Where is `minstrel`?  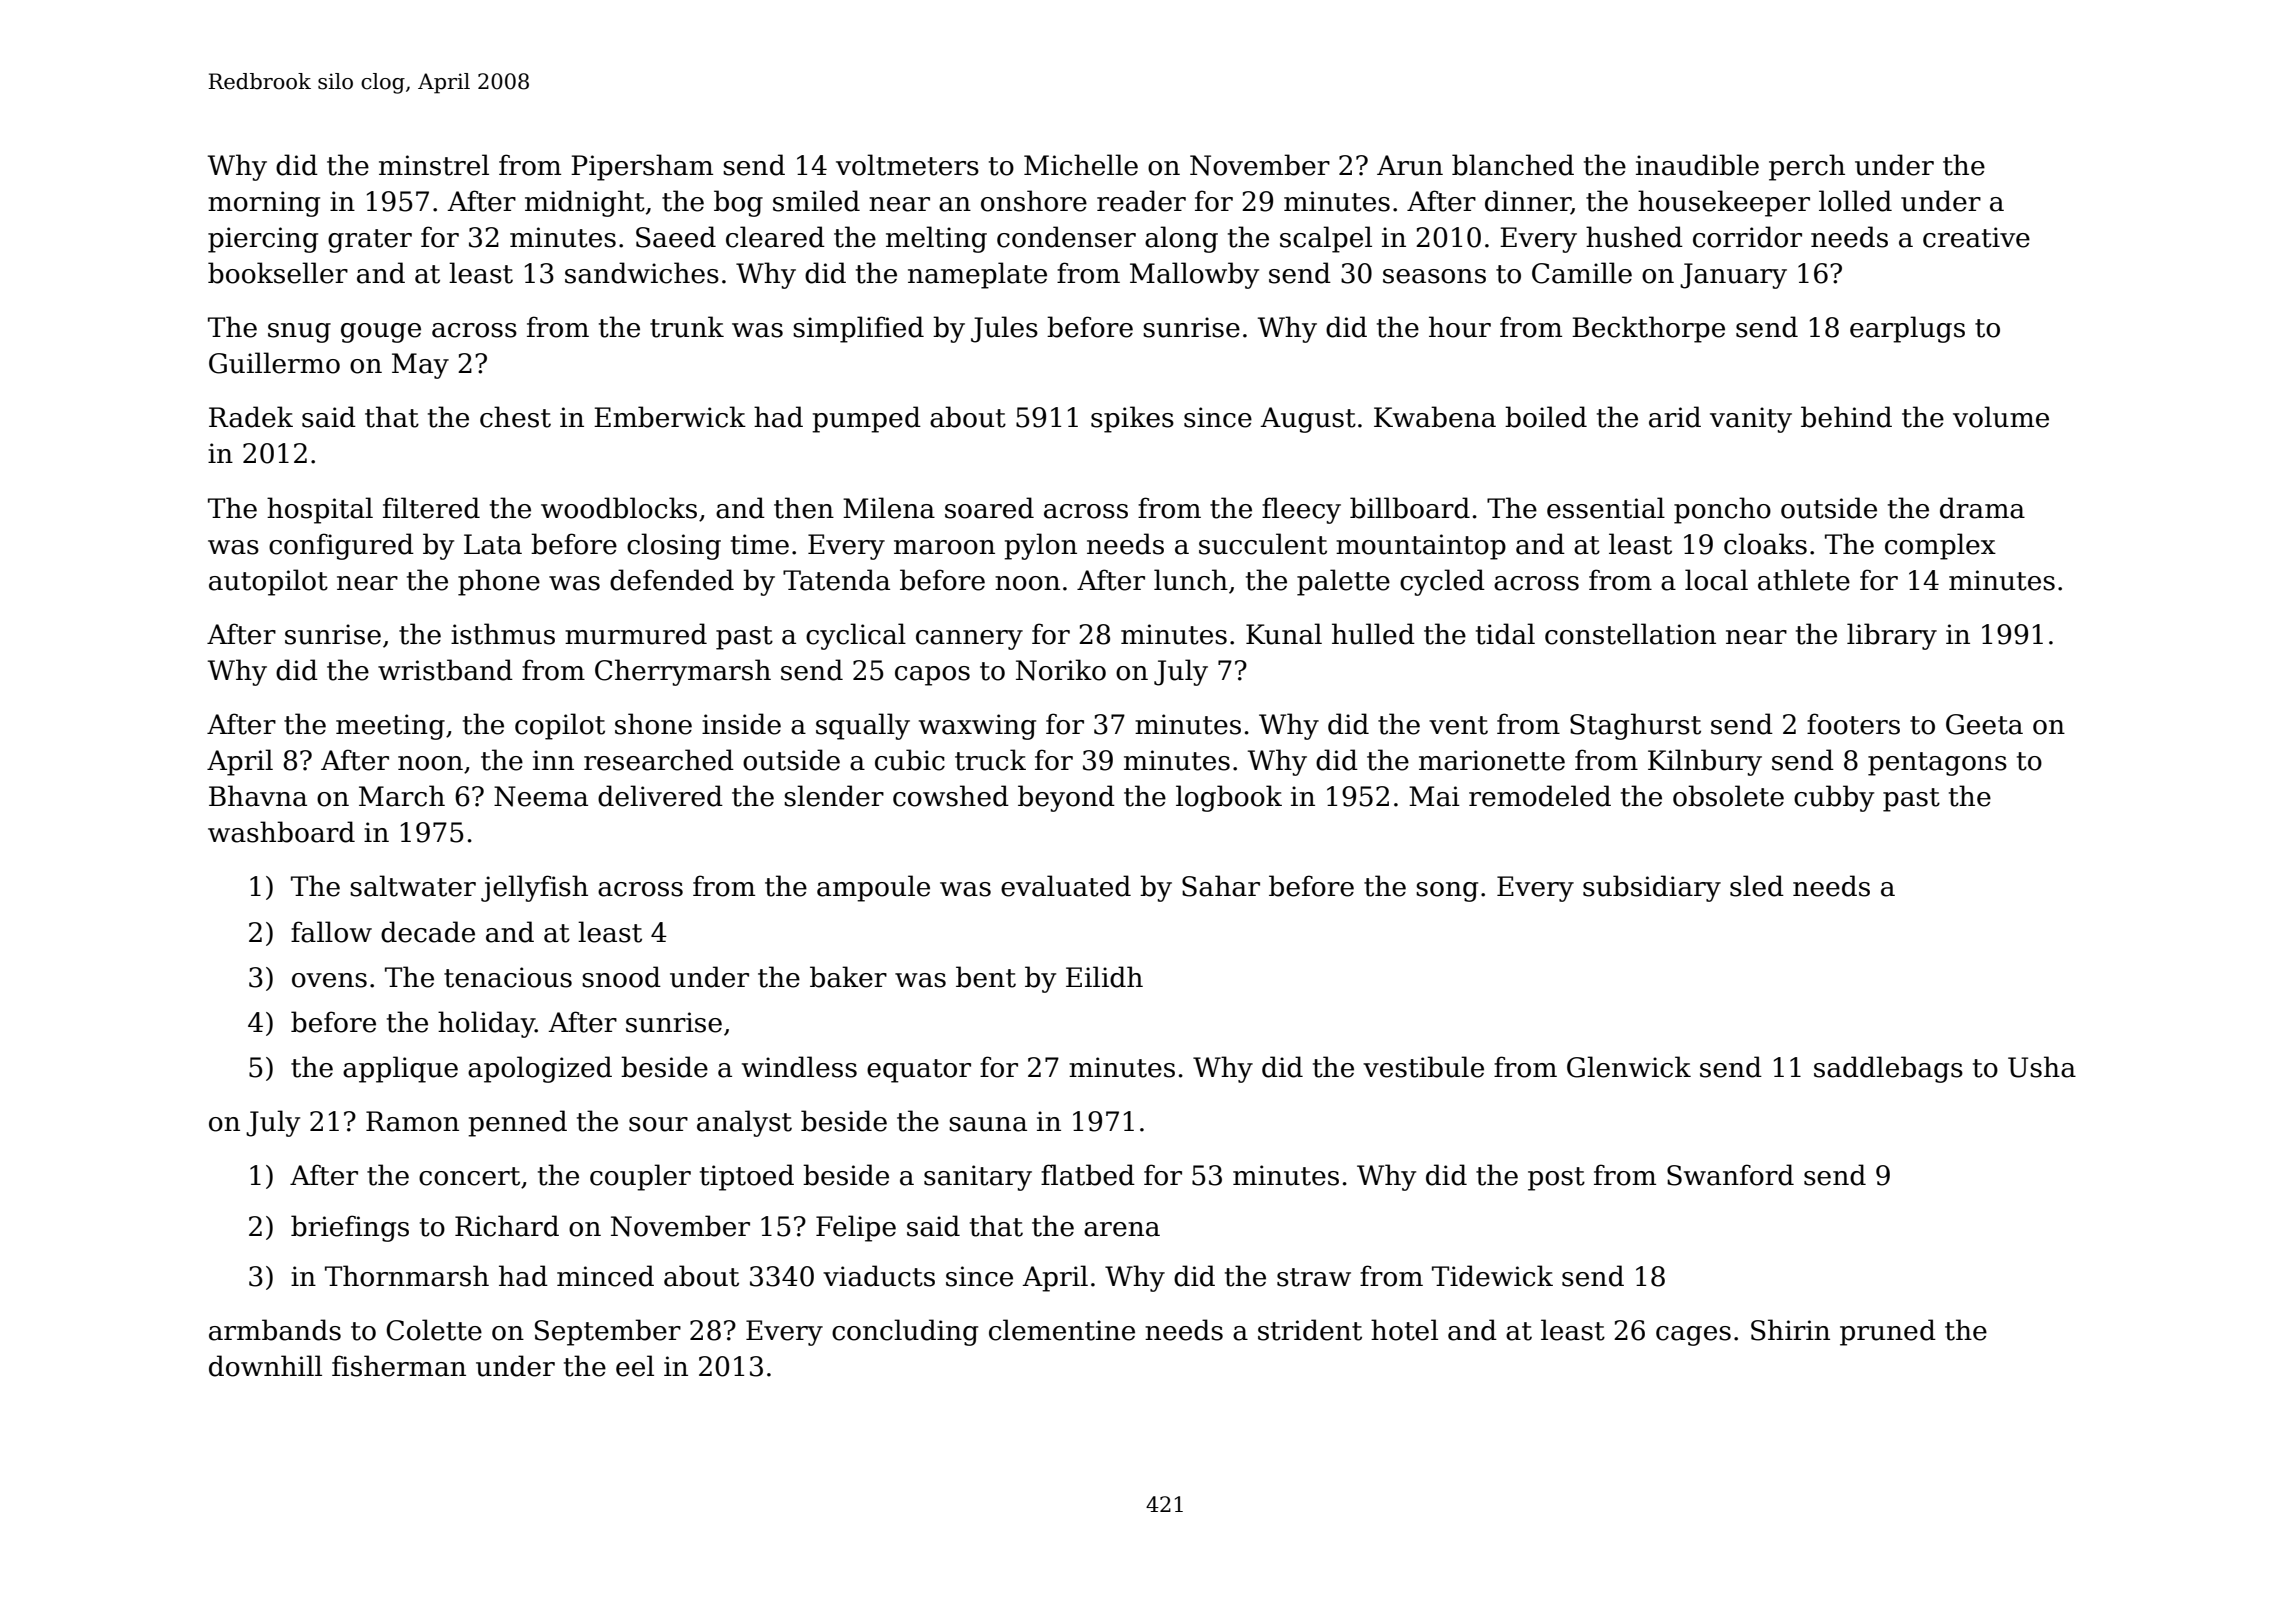 minstrel is located at coordinates (434, 165).
